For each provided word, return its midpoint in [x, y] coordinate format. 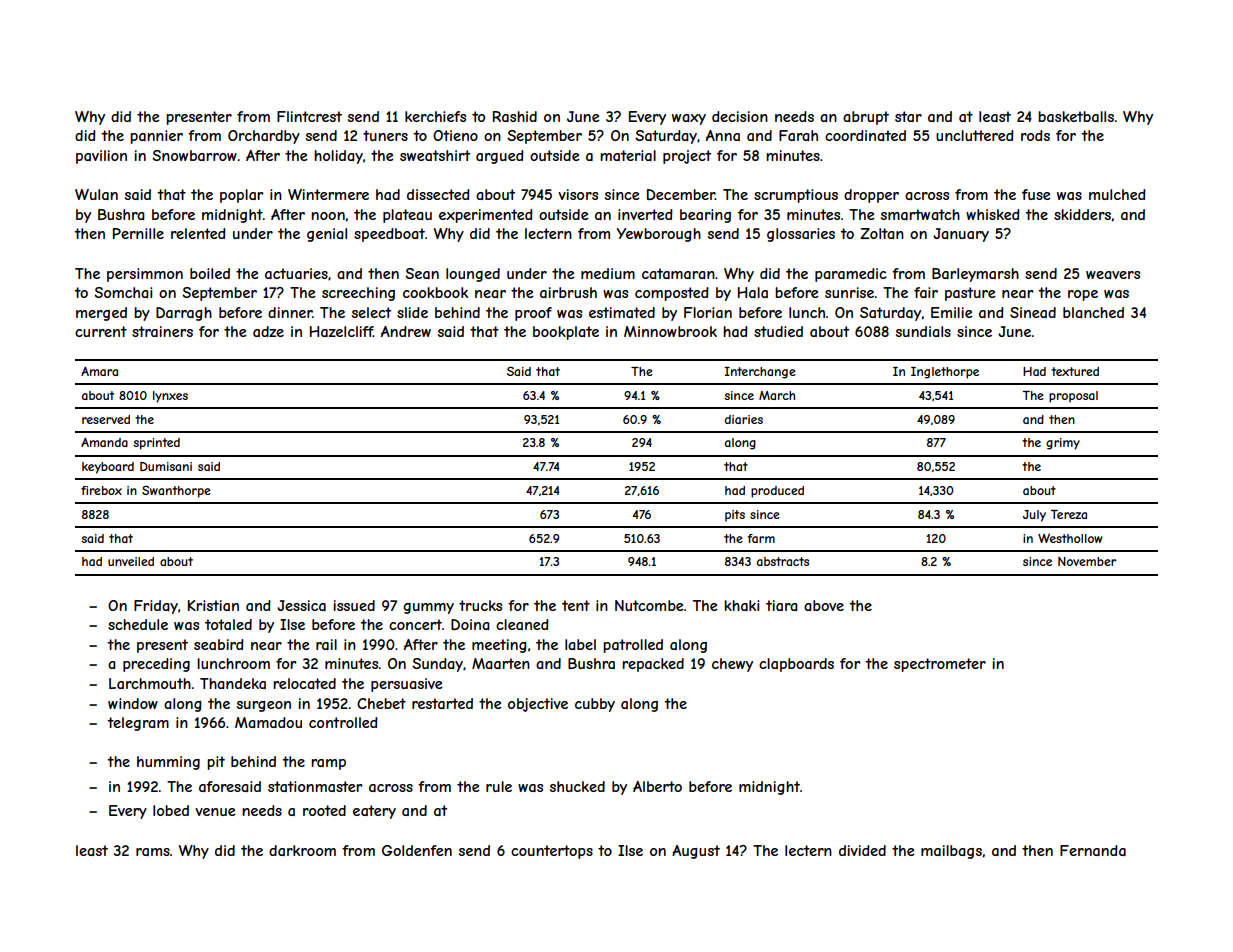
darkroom [302, 850]
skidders [1082, 214]
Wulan [96, 194]
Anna [723, 135]
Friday [156, 607]
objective [538, 705]
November [1087, 561]
